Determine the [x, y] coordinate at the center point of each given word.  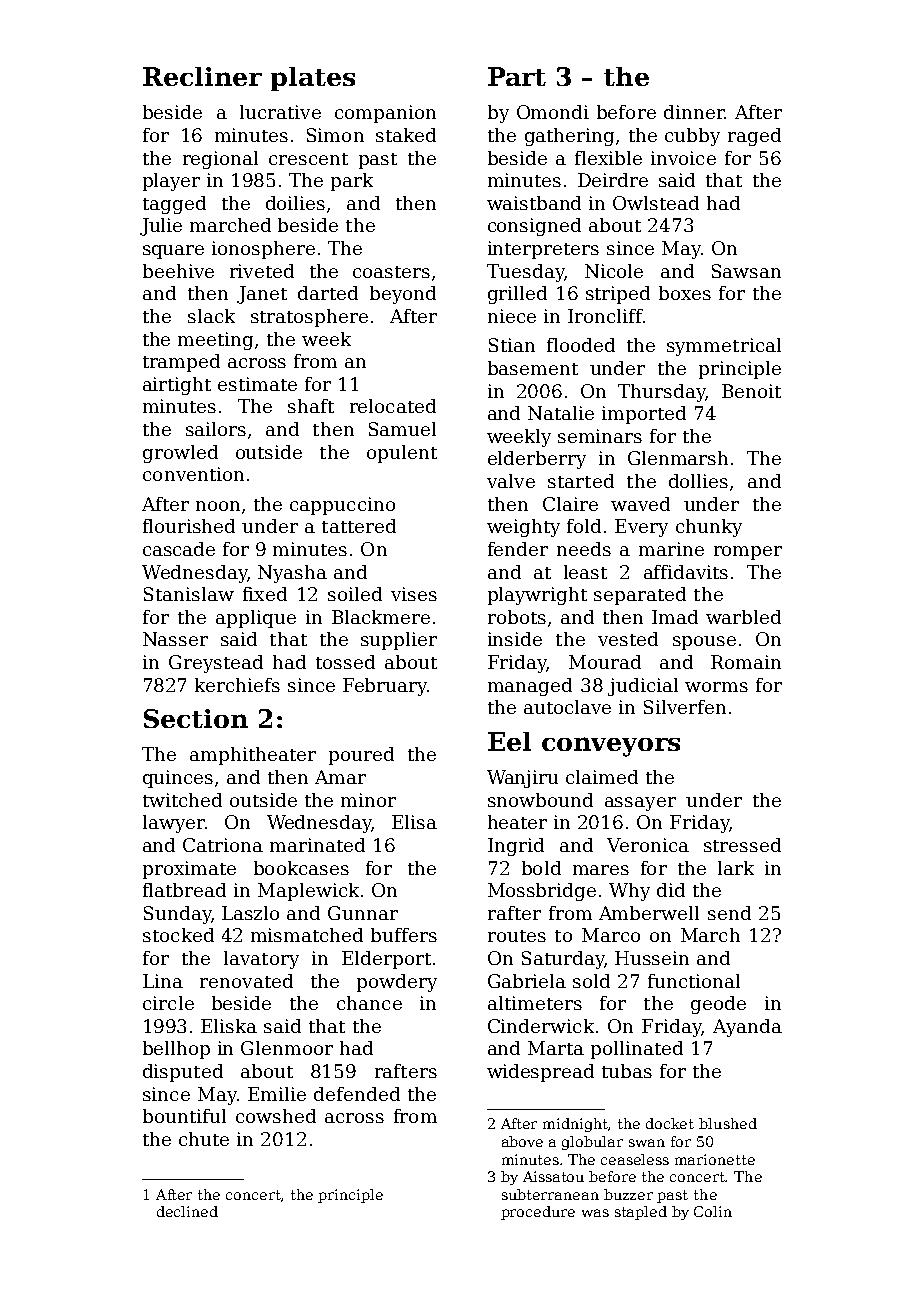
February [385, 687]
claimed [602, 777]
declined [187, 1211]
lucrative [280, 112]
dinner [694, 112]
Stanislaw [189, 594]
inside [515, 639]
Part [517, 76]
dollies [698, 481]
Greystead [216, 664]
